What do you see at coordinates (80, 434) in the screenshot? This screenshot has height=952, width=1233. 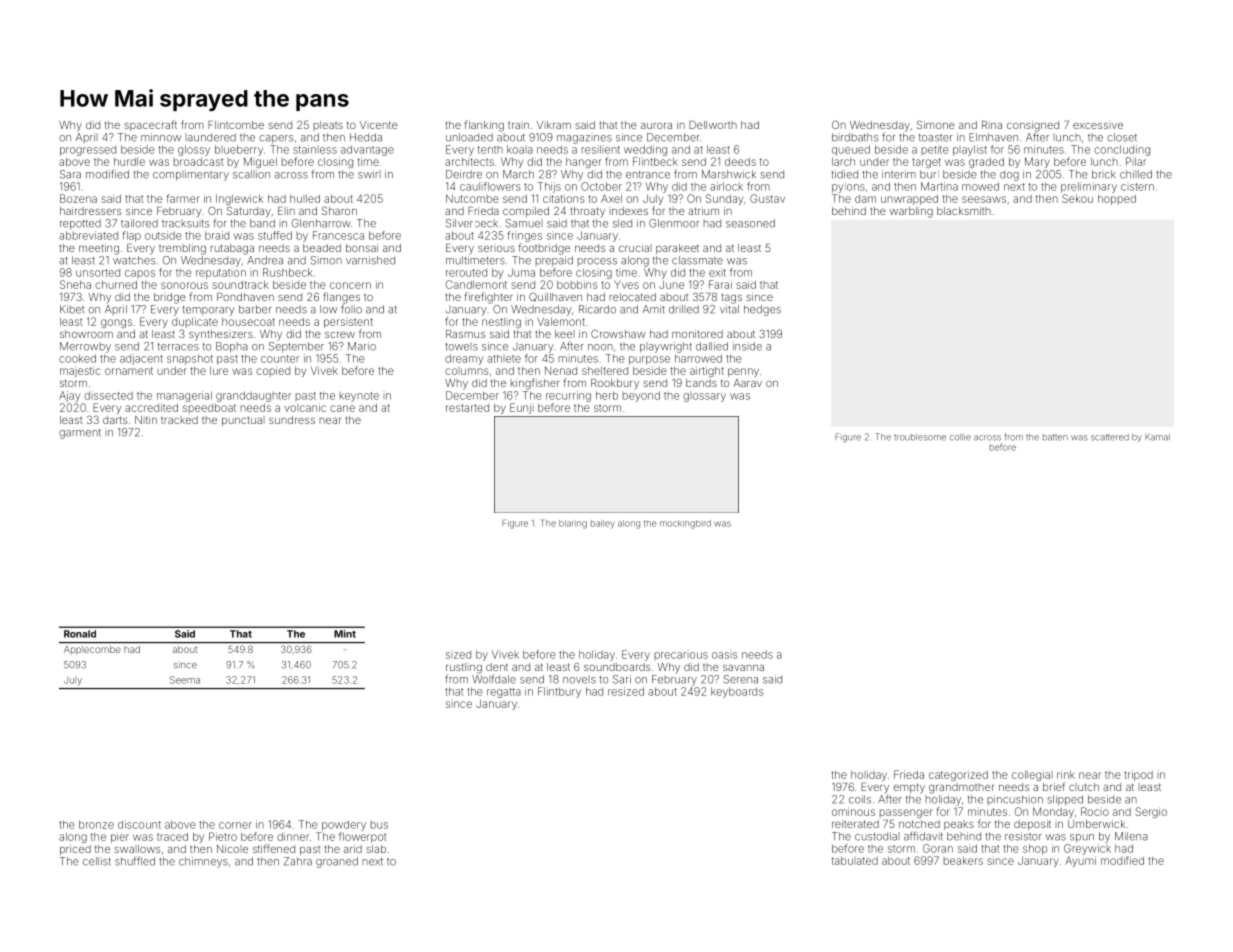 I see `garment` at bounding box center [80, 434].
